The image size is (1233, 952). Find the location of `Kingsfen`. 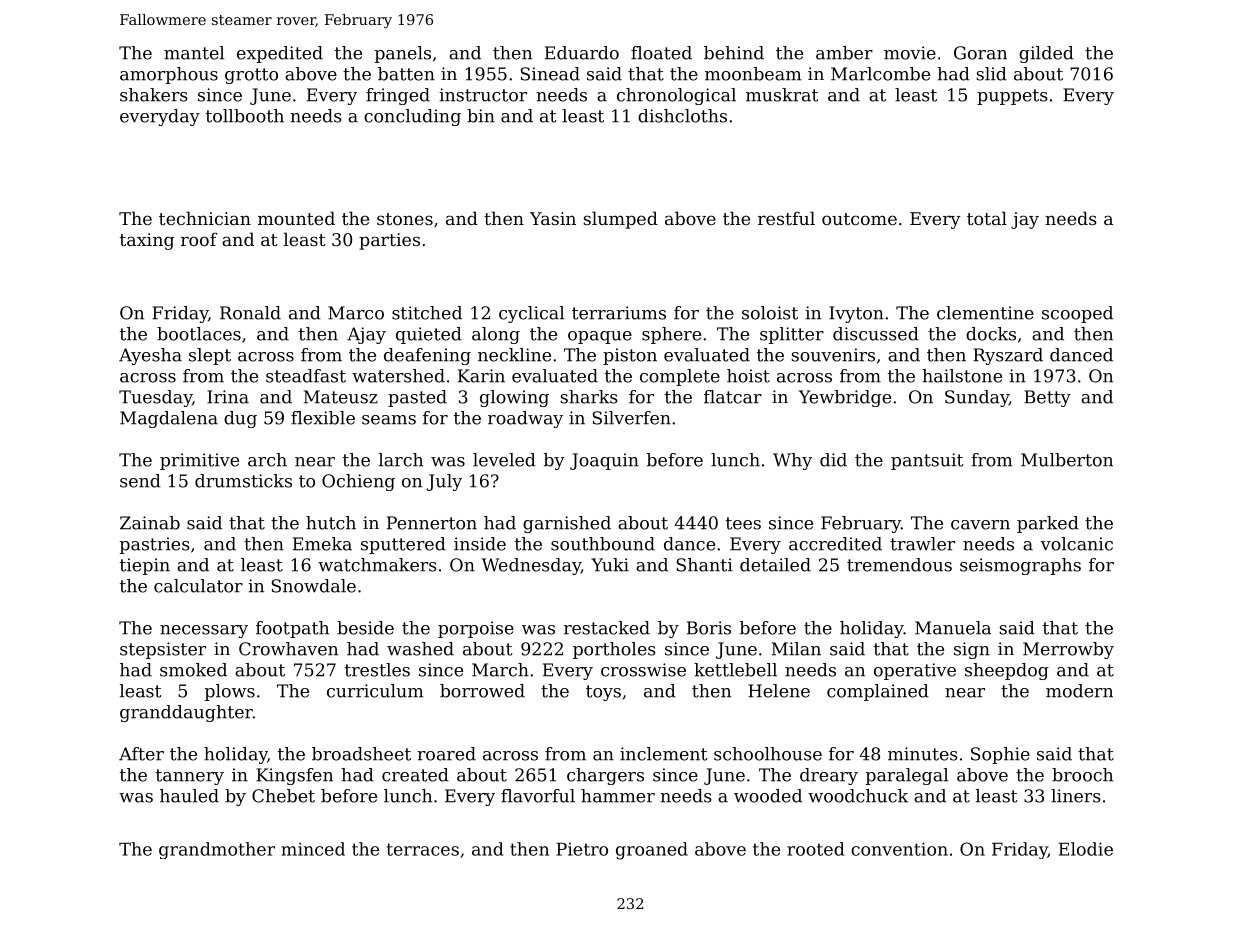

Kingsfen is located at coordinates (294, 776).
